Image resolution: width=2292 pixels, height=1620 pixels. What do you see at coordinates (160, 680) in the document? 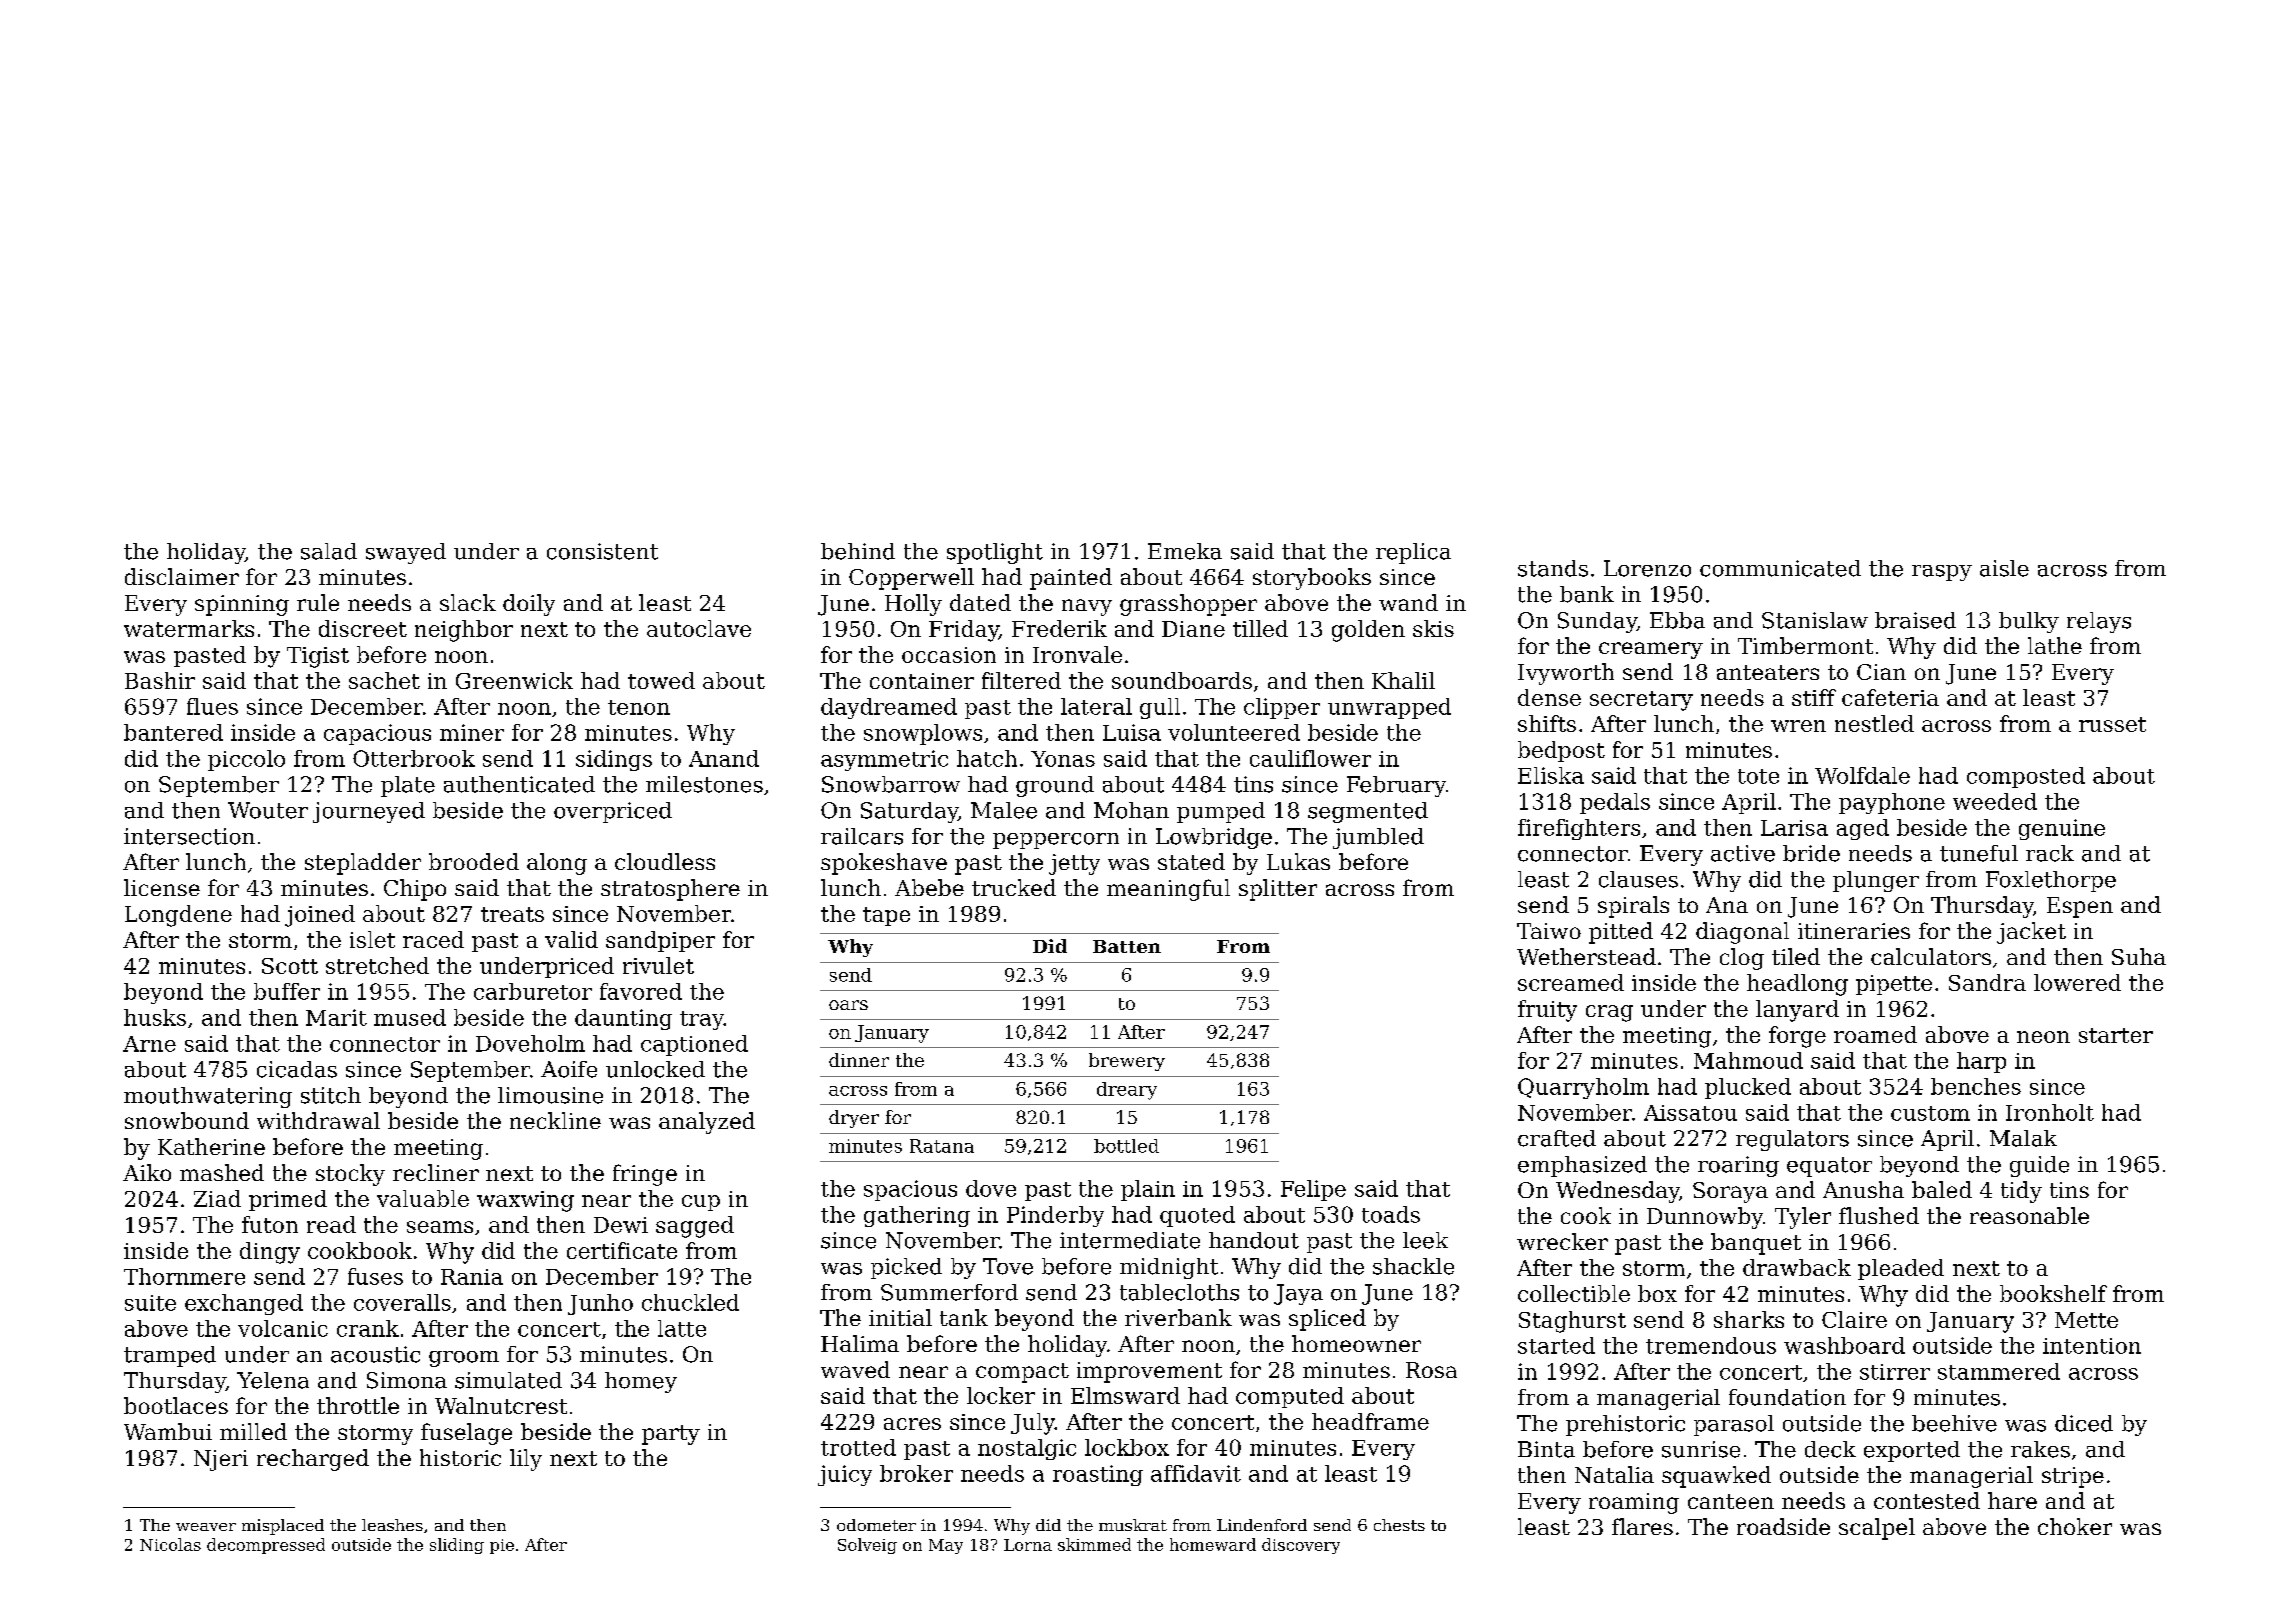
I see `Bashir` at bounding box center [160, 680].
